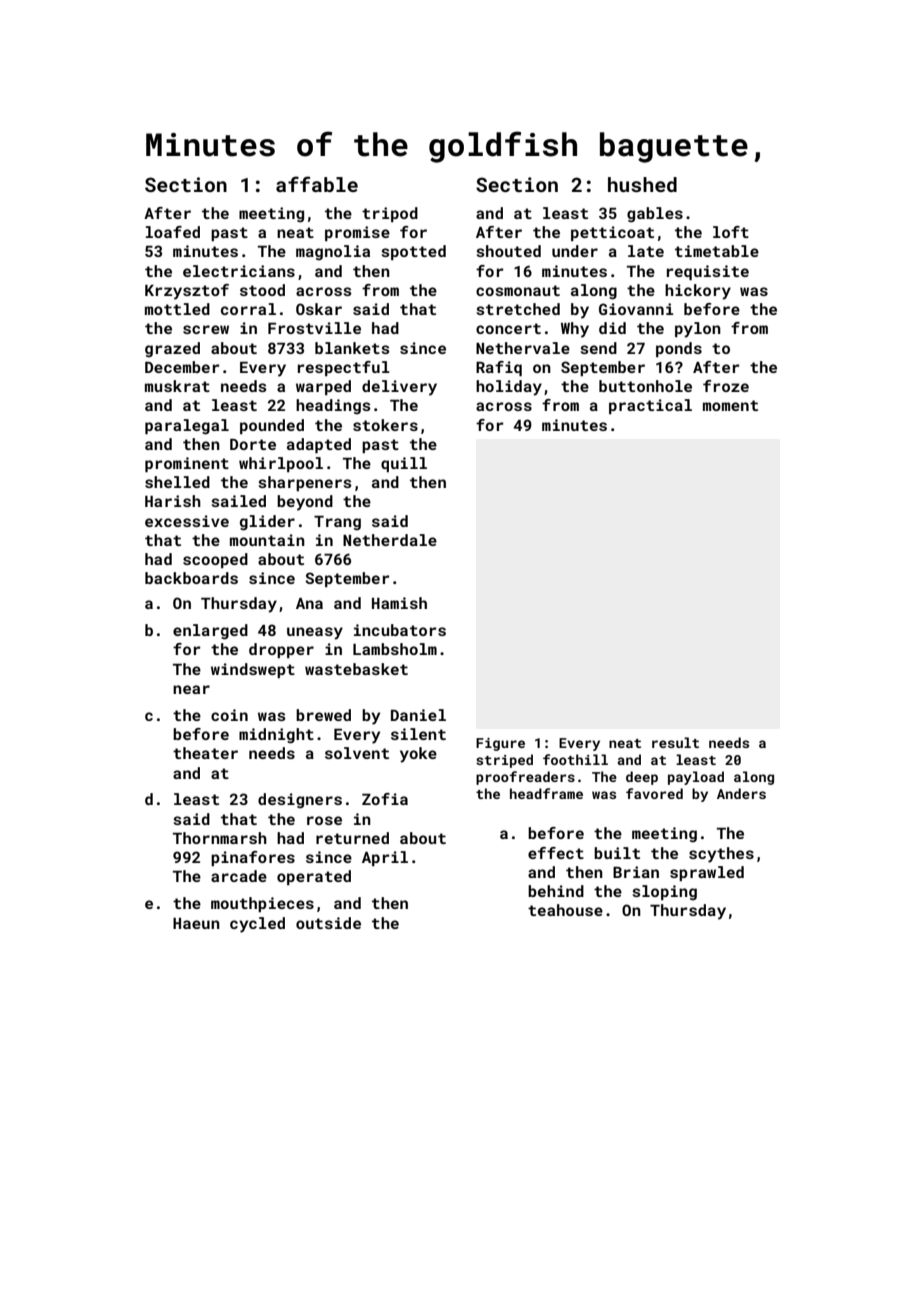 The height and width of the image is (1314, 924). Describe the element at coordinates (262, 904) in the image. I see `mouthpieces` at that location.
